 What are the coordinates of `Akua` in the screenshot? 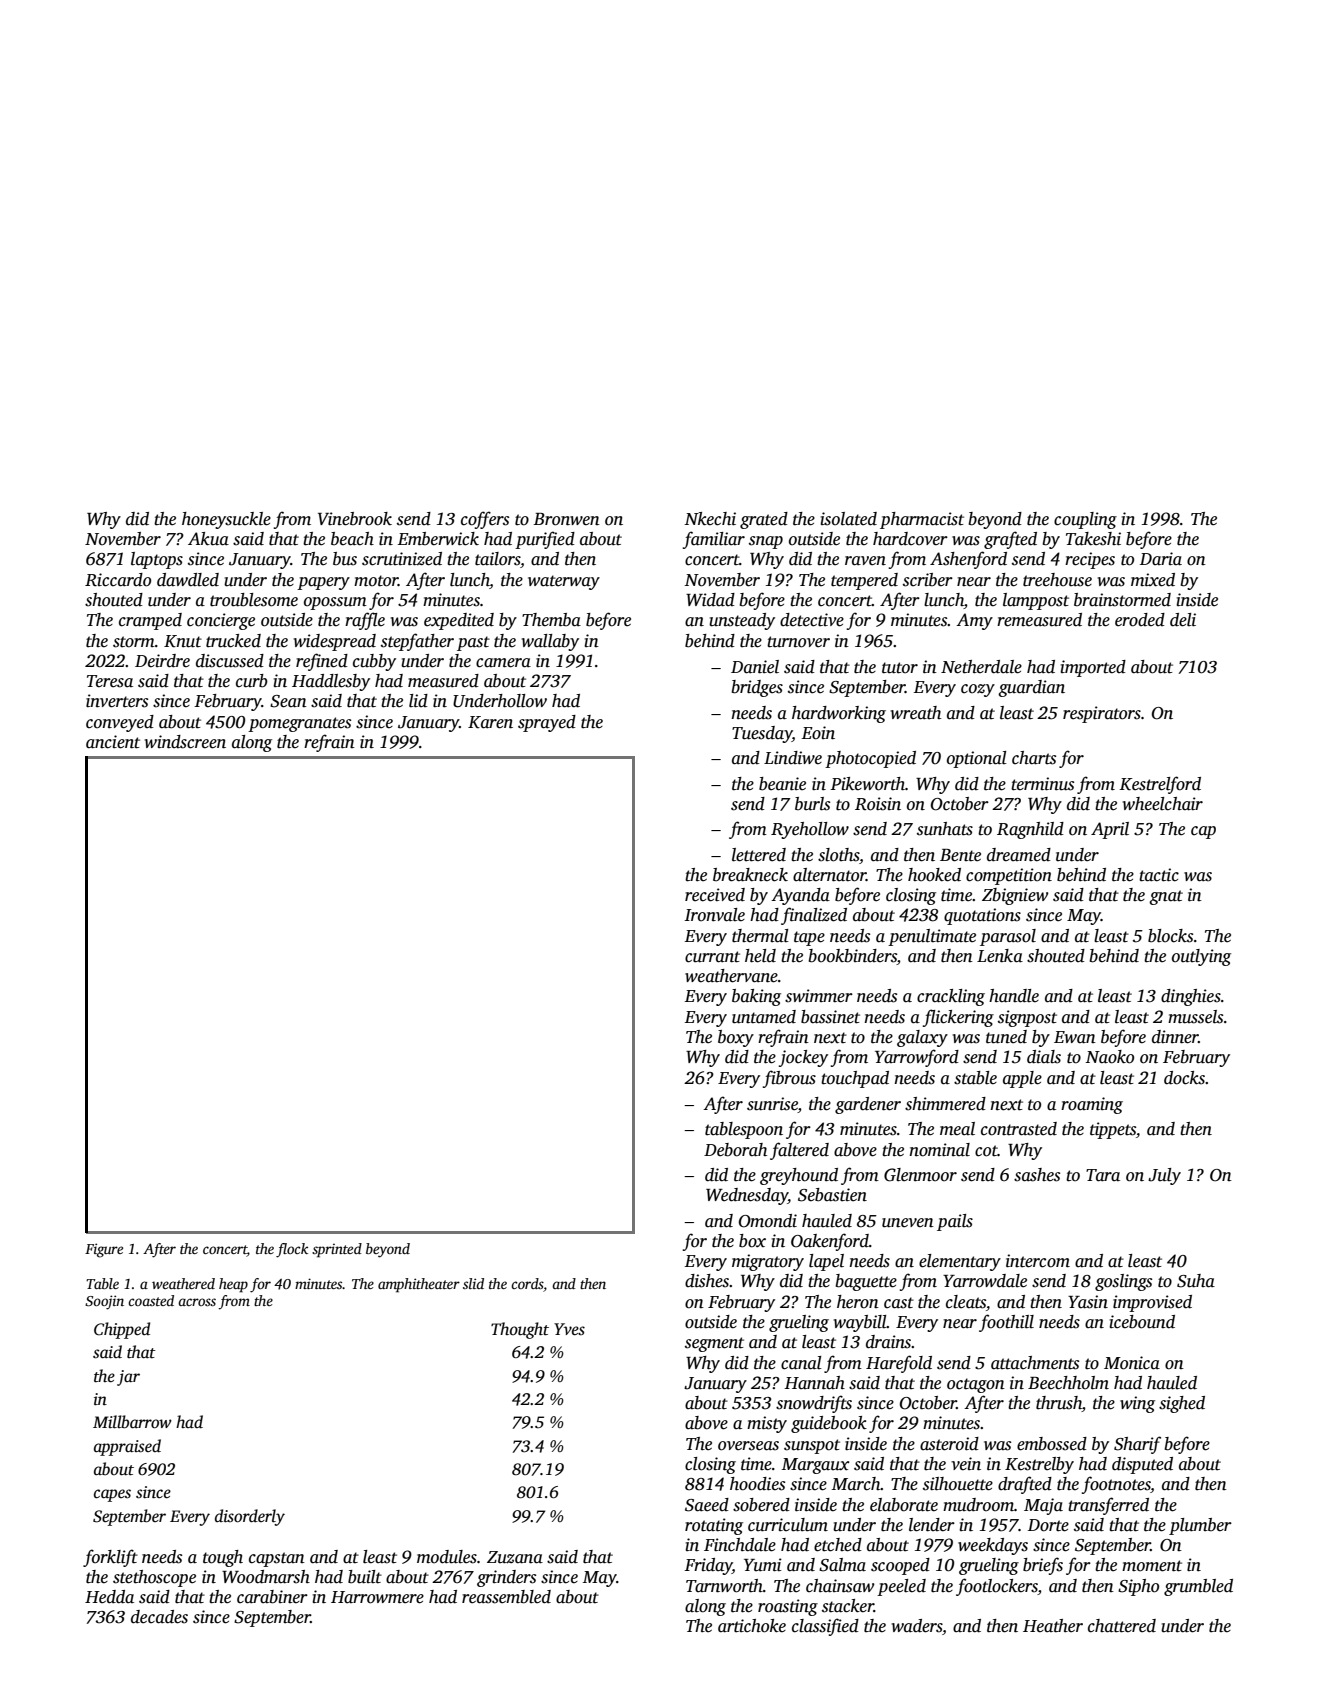 It's located at (208, 539).
